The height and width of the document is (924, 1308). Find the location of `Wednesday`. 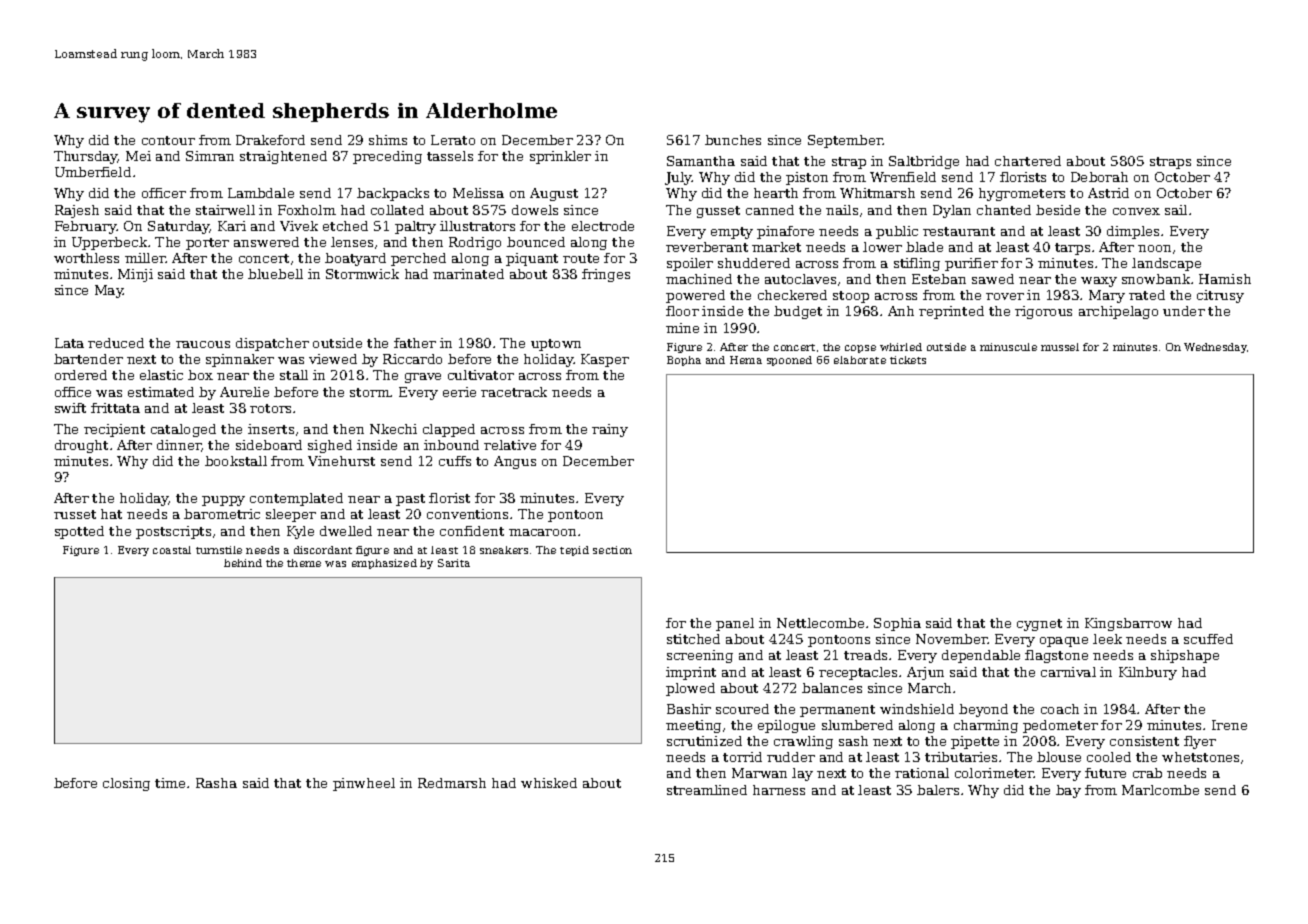

Wednesday is located at coordinates (1215, 348).
